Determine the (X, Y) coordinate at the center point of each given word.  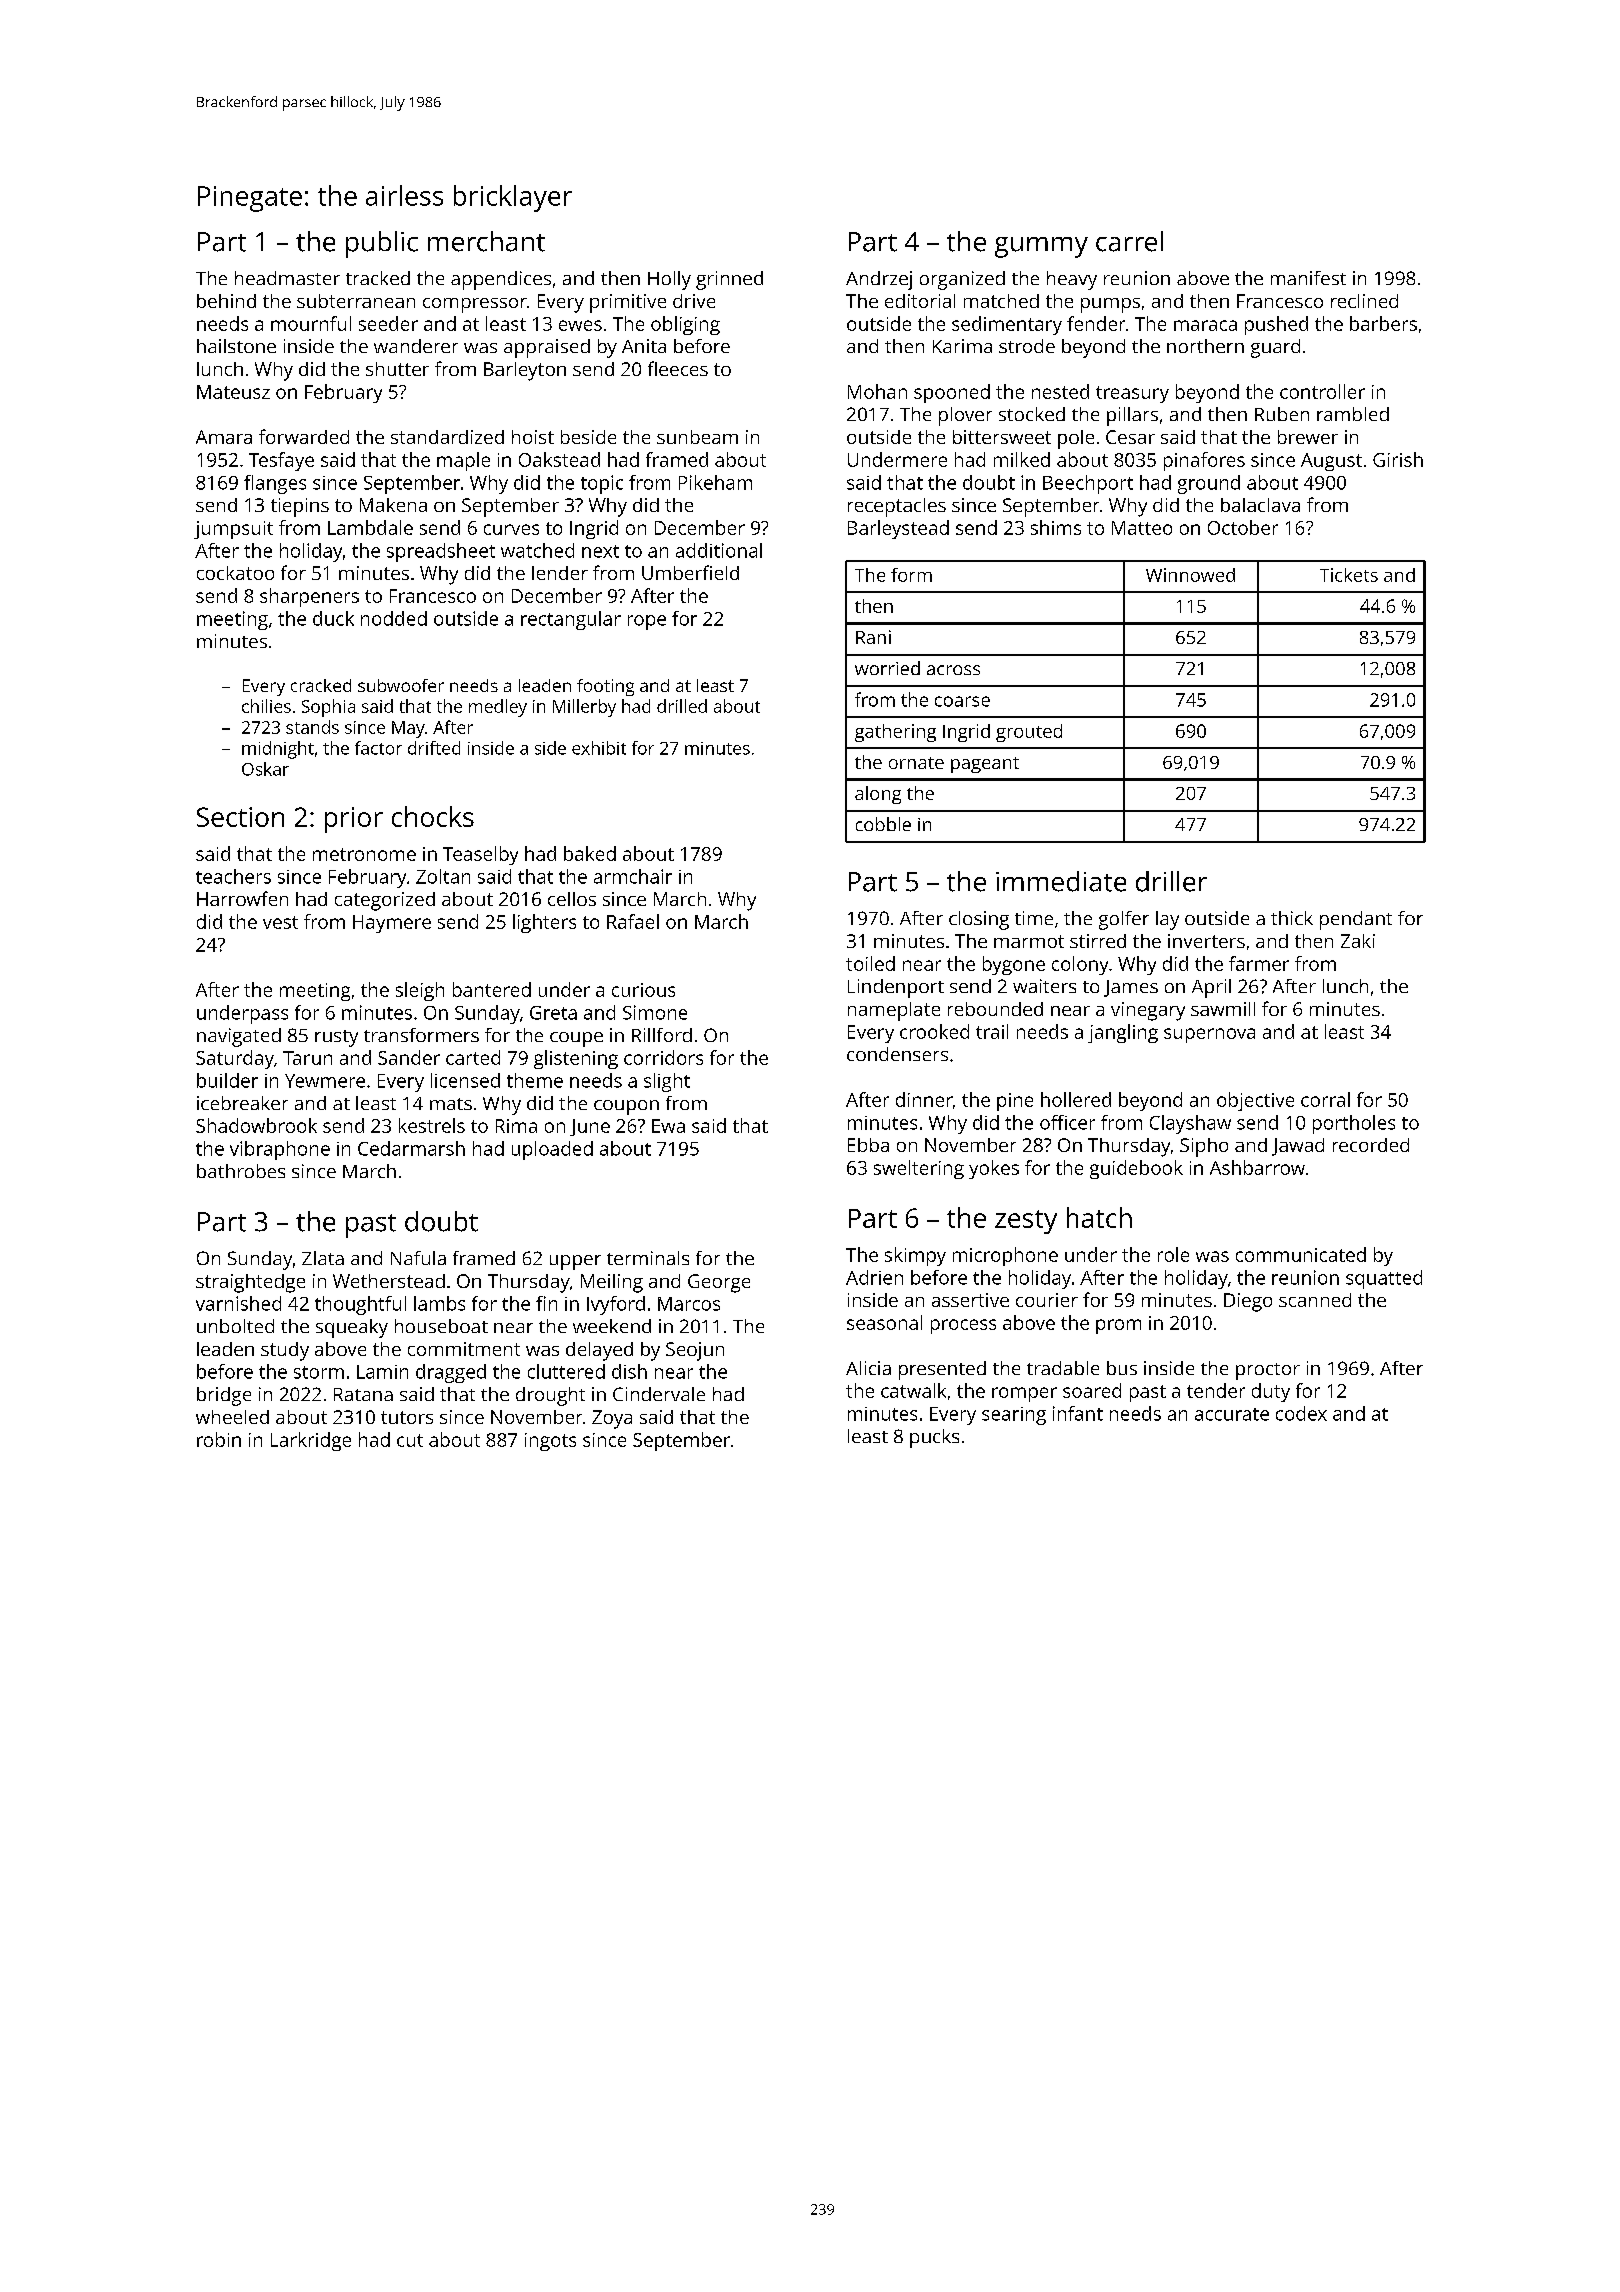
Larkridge (311, 1441)
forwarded (304, 436)
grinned (729, 280)
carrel (1129, 241)
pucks (934, 1438)
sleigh (420, 991)
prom (1118, 1326)
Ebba (868, 1145)
